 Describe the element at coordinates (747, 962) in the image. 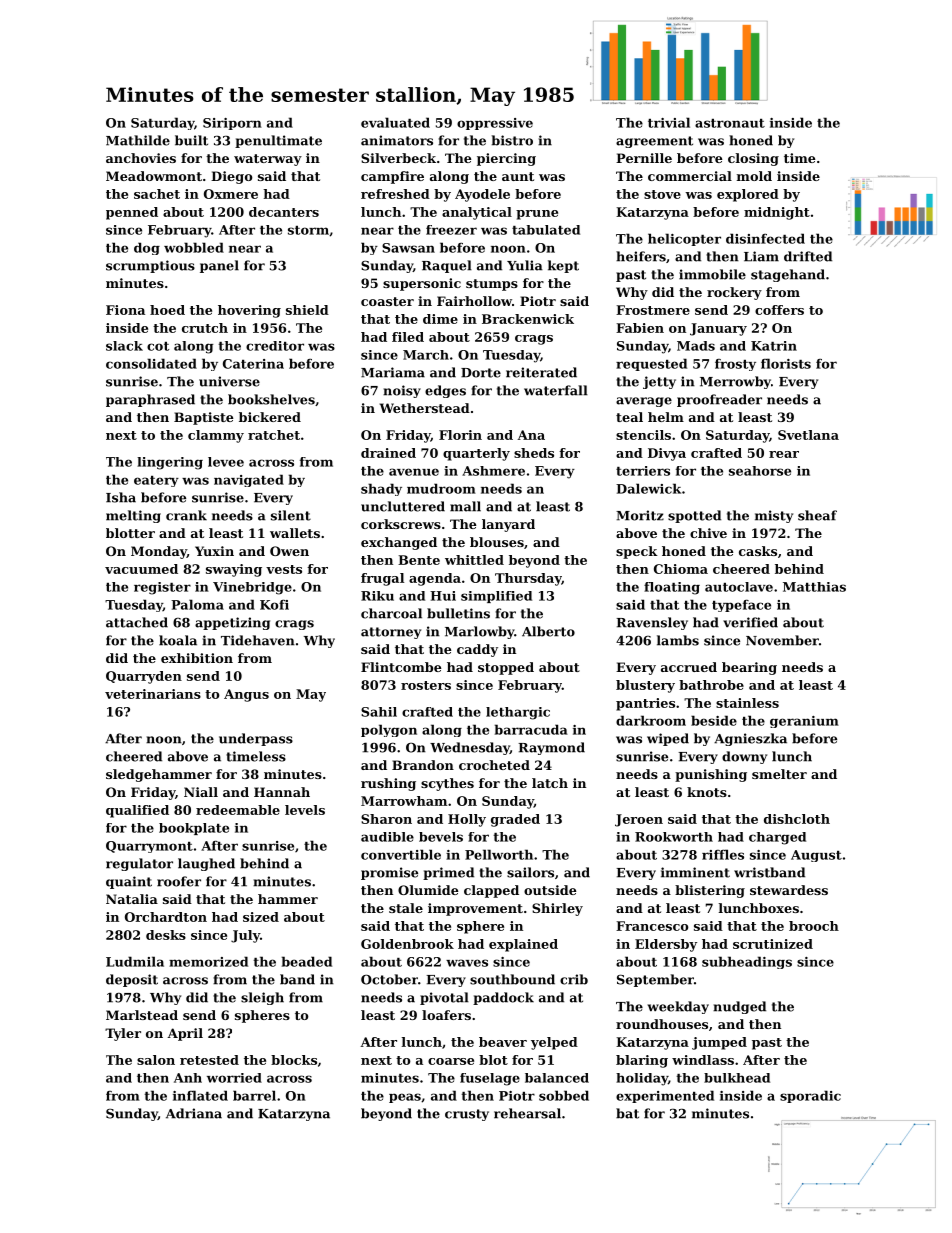

I see `subheadings` at that location.
